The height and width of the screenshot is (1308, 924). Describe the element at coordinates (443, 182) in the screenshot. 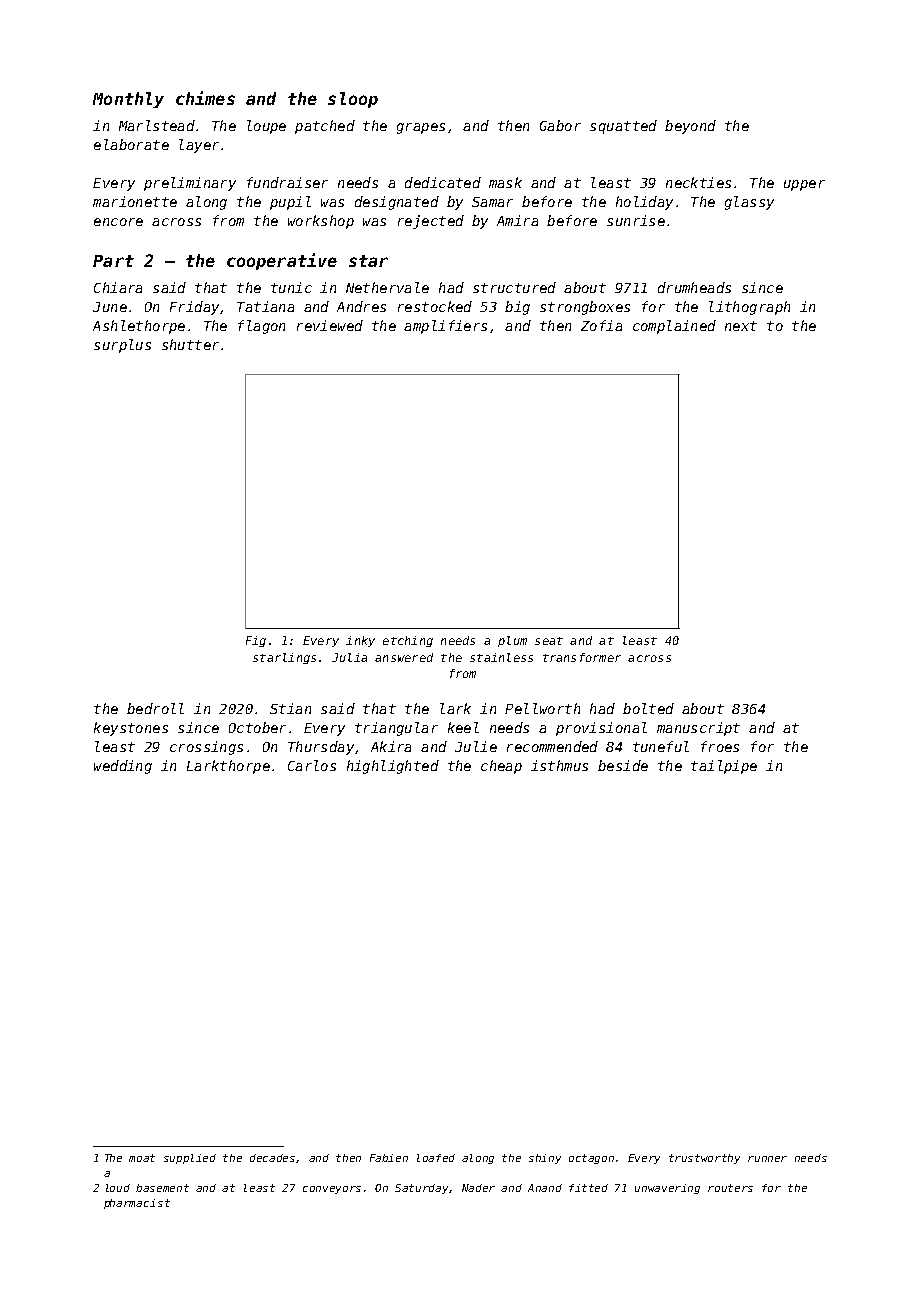

I see `dedicated` at that location.
